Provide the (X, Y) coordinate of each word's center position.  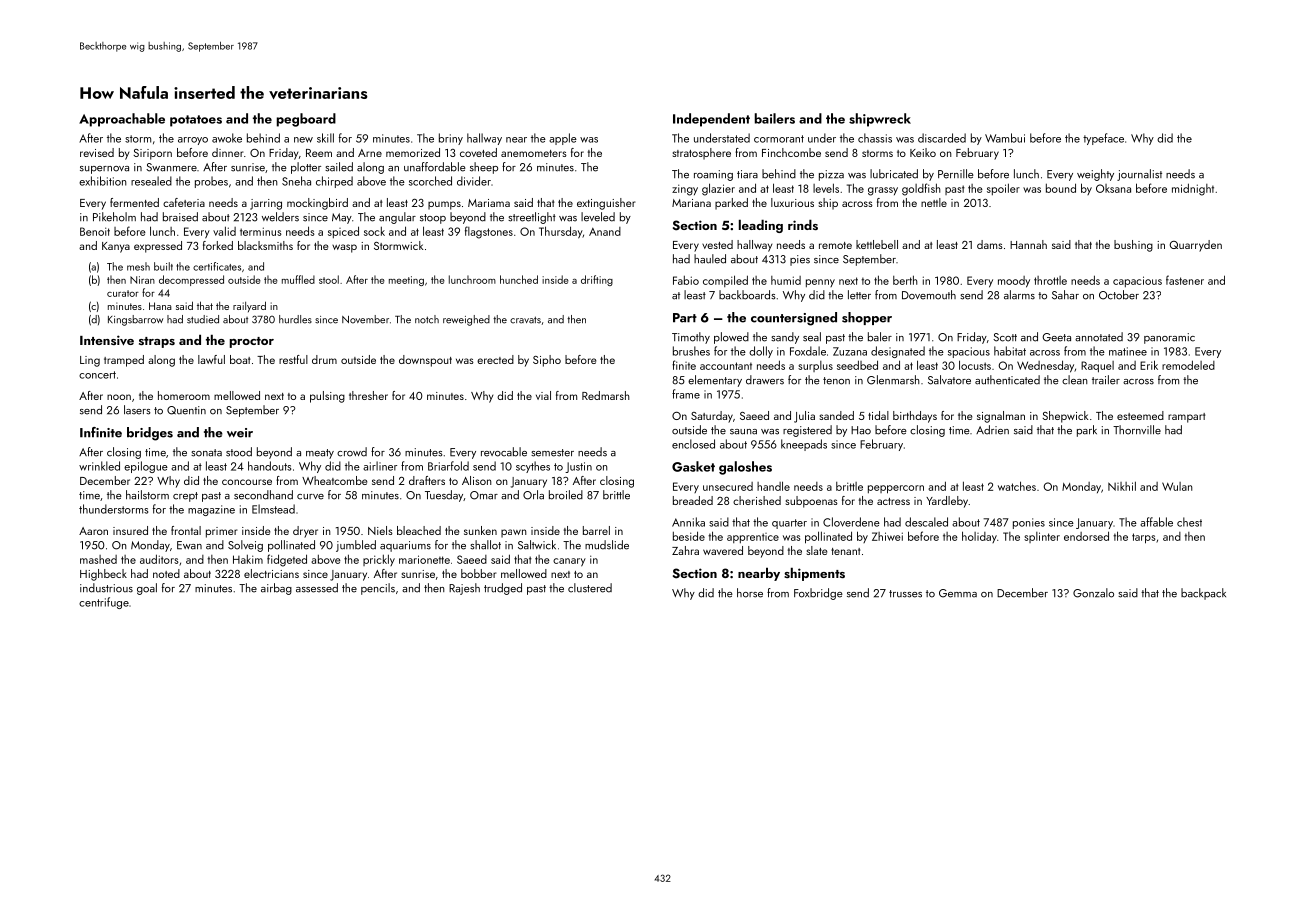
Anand (605, 231)
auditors (159, 559)
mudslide (607, 545)
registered (807, 431)
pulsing (327, 397)
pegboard (306, 120)
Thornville (1137, 430)
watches (1017, 486)
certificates (217, 266)
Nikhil (1122, 486)
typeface (1103, 139)
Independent (711, 120)
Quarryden (1196, 246)
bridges (150, 434)
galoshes (745, 468)
